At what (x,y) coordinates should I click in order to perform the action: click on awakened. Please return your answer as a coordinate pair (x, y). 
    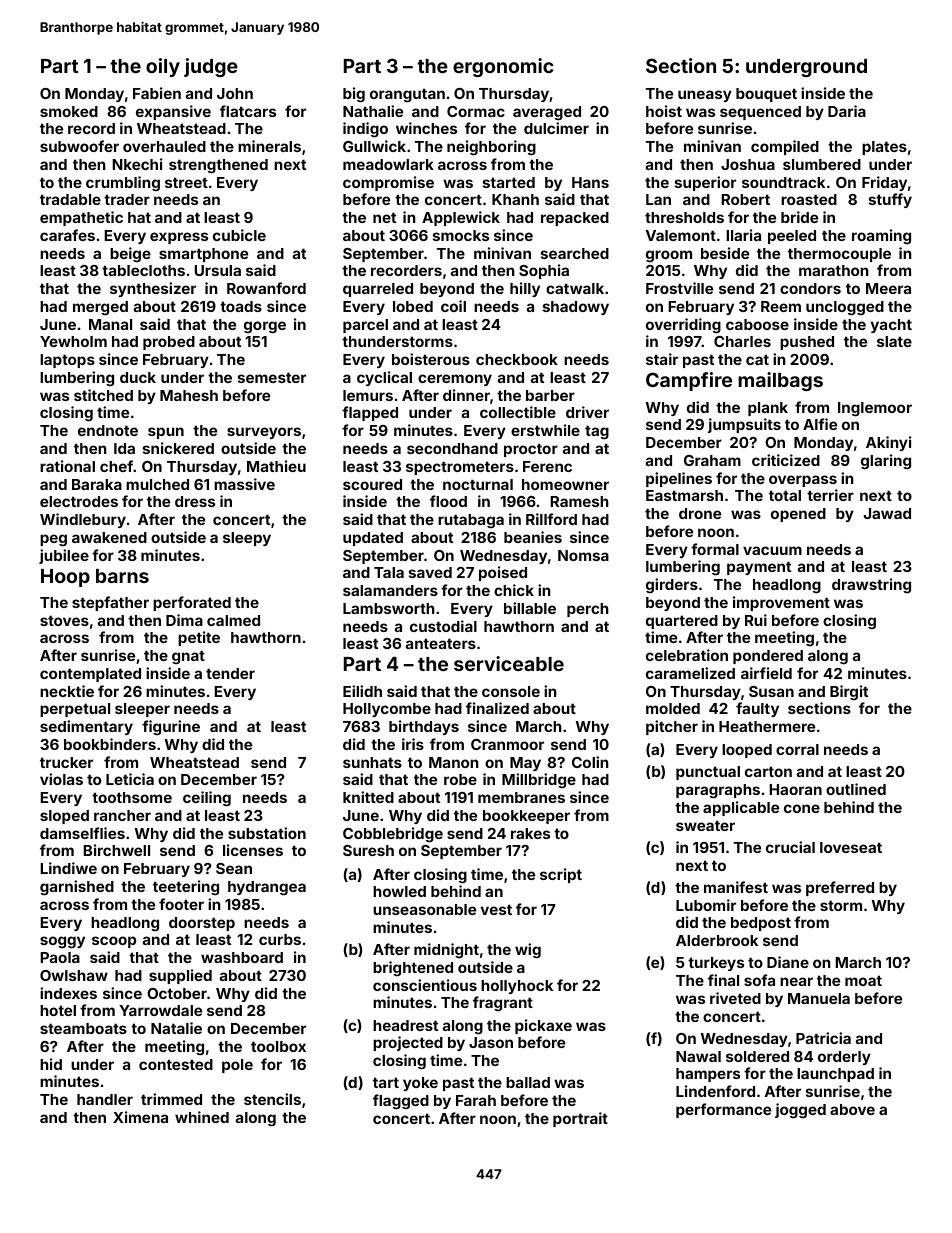
    Looking at the image, I should click on (109, 537).
